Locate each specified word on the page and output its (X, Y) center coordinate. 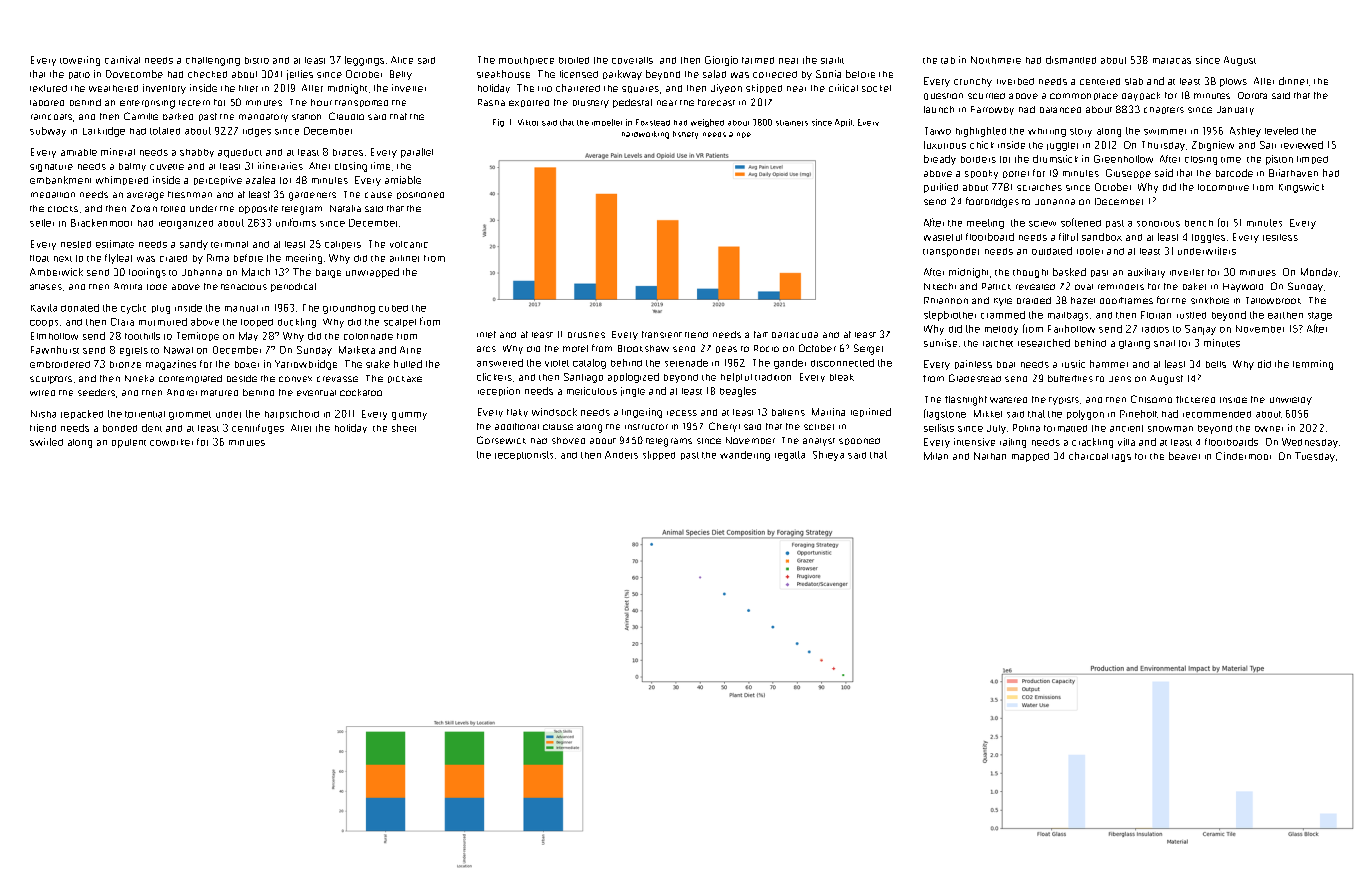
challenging (213, 61)
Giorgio (721, 61)
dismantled (1071, 60)
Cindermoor (1243, 456)
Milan (936, 456)
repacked (82, 414)
